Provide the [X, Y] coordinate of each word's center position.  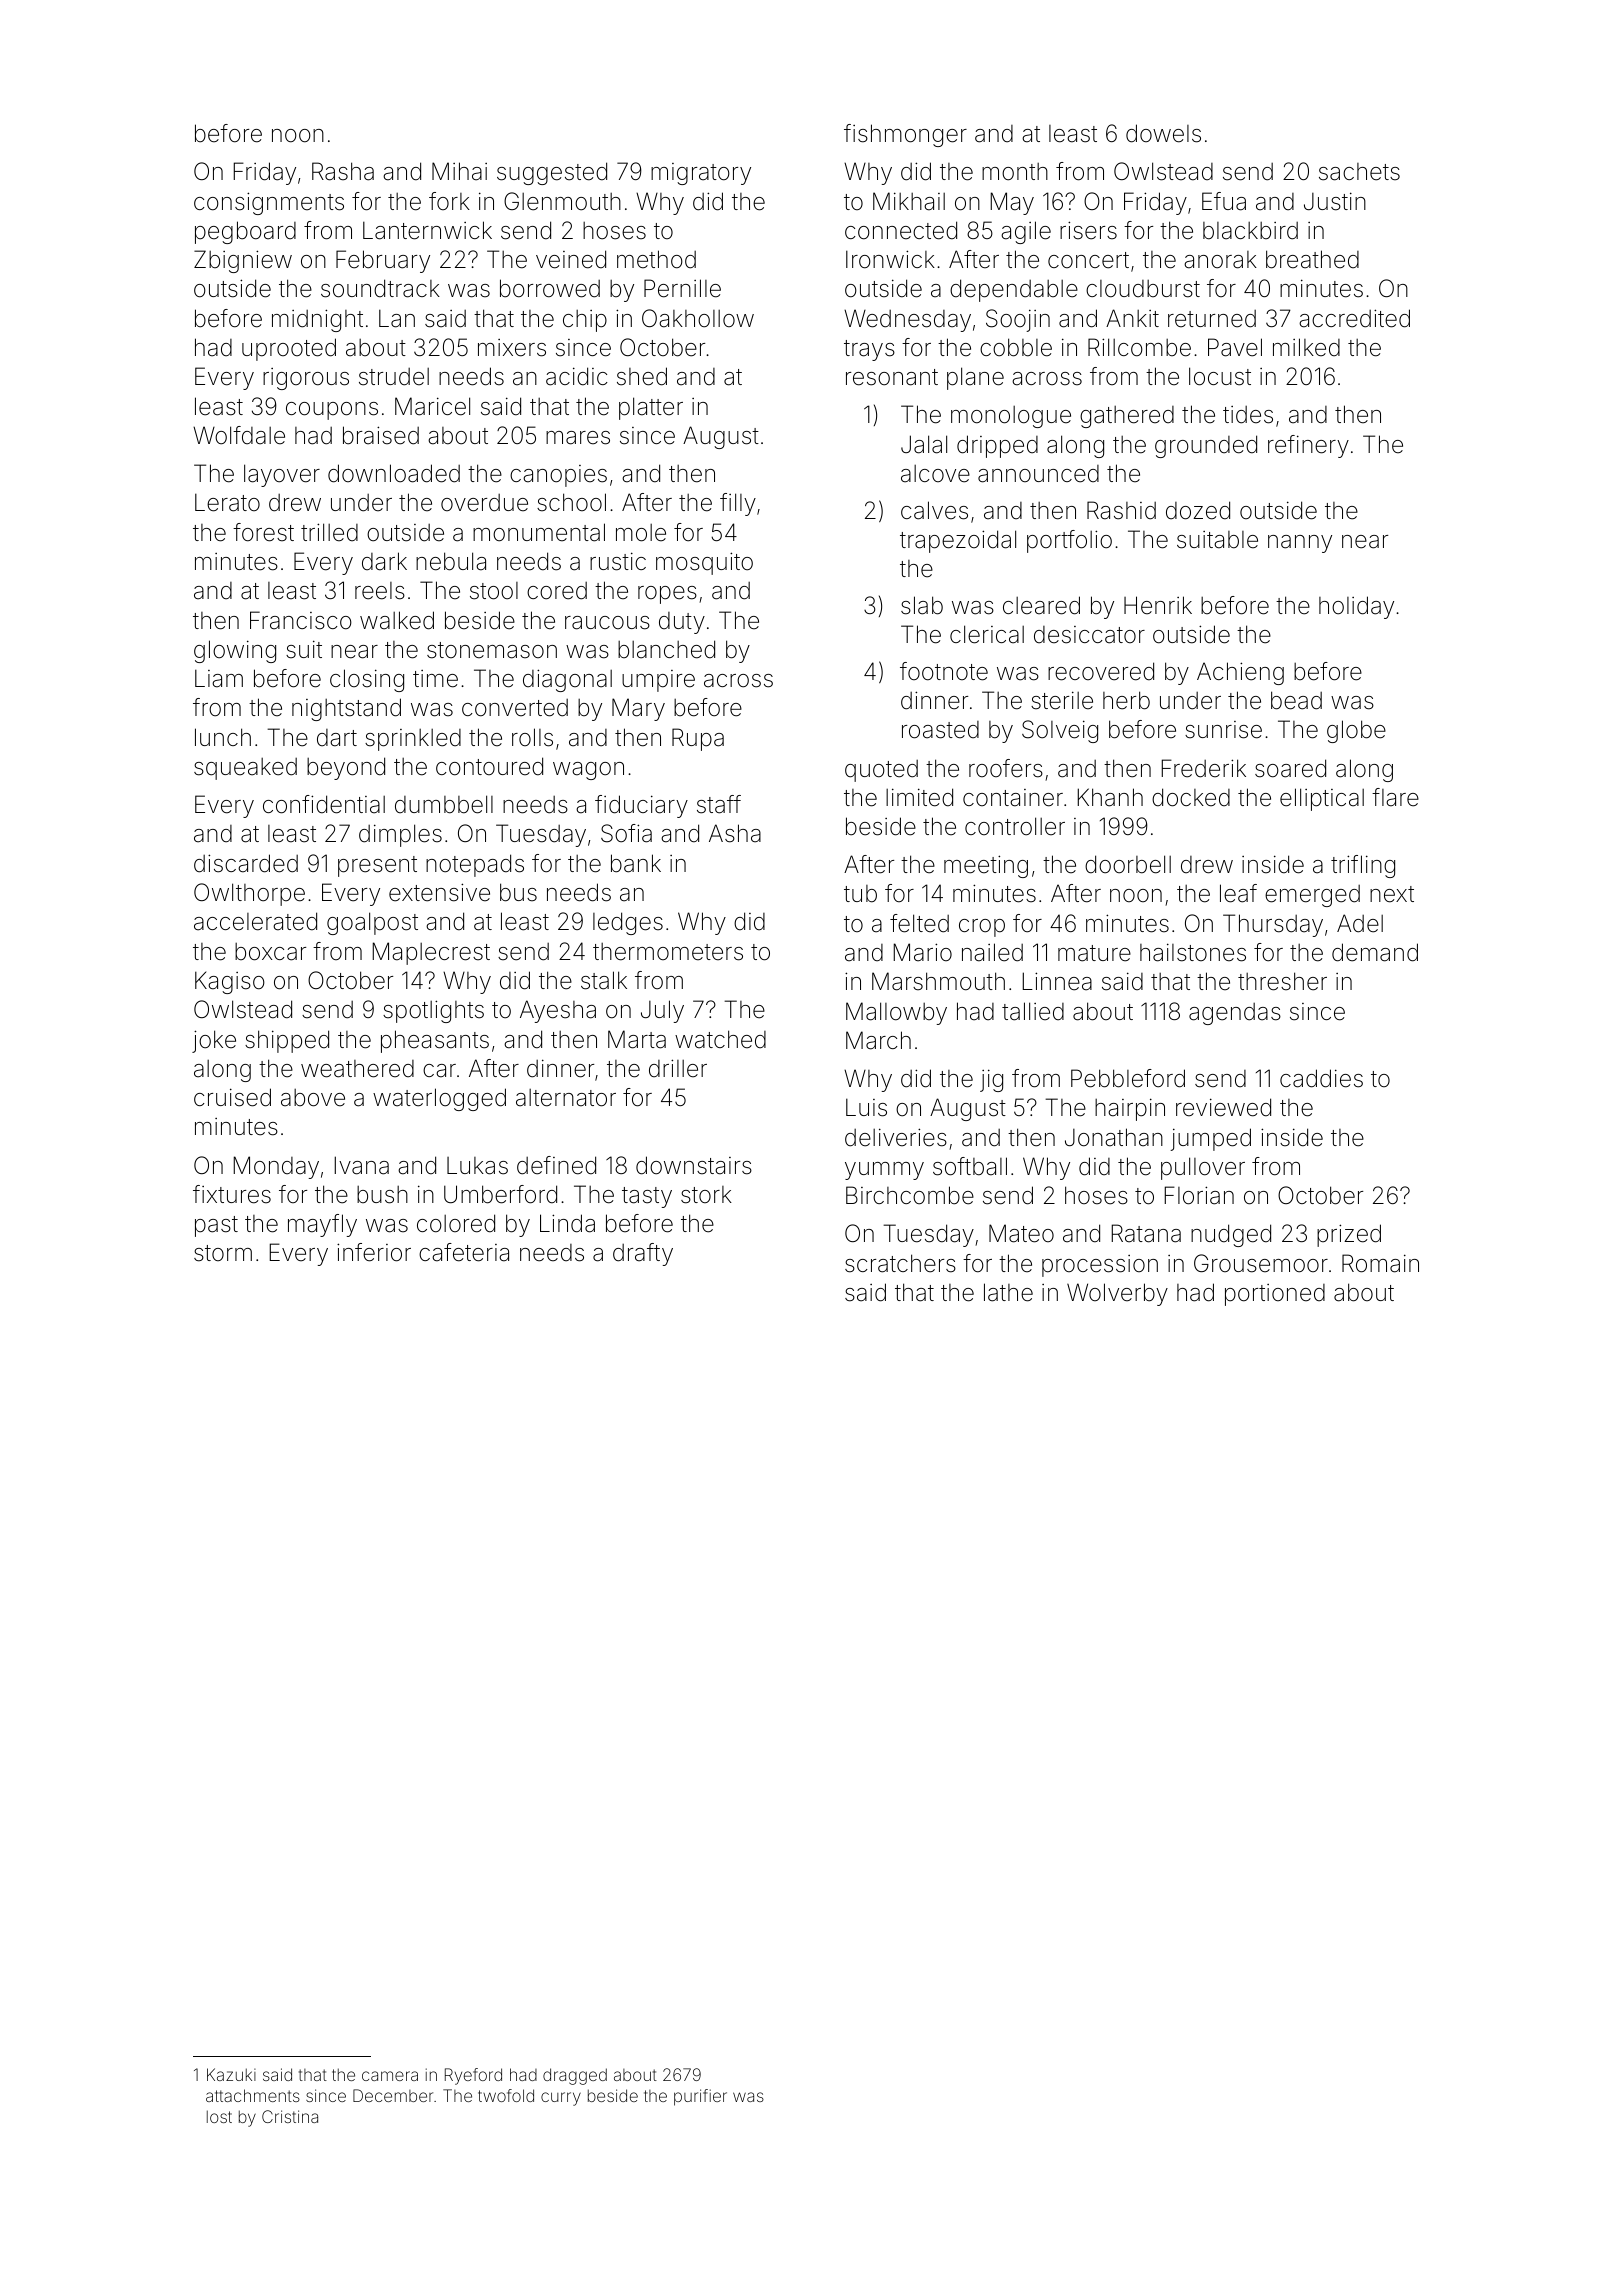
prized [1349, 1235]
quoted [881, 771]
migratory [701, 174]
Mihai [459, 171]
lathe [1008, 1292]
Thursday [1273, 925]
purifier [700, 2097]
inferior [374, 1252]
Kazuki [231, 2074]
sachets [1359, 172]
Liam [219, 678]
